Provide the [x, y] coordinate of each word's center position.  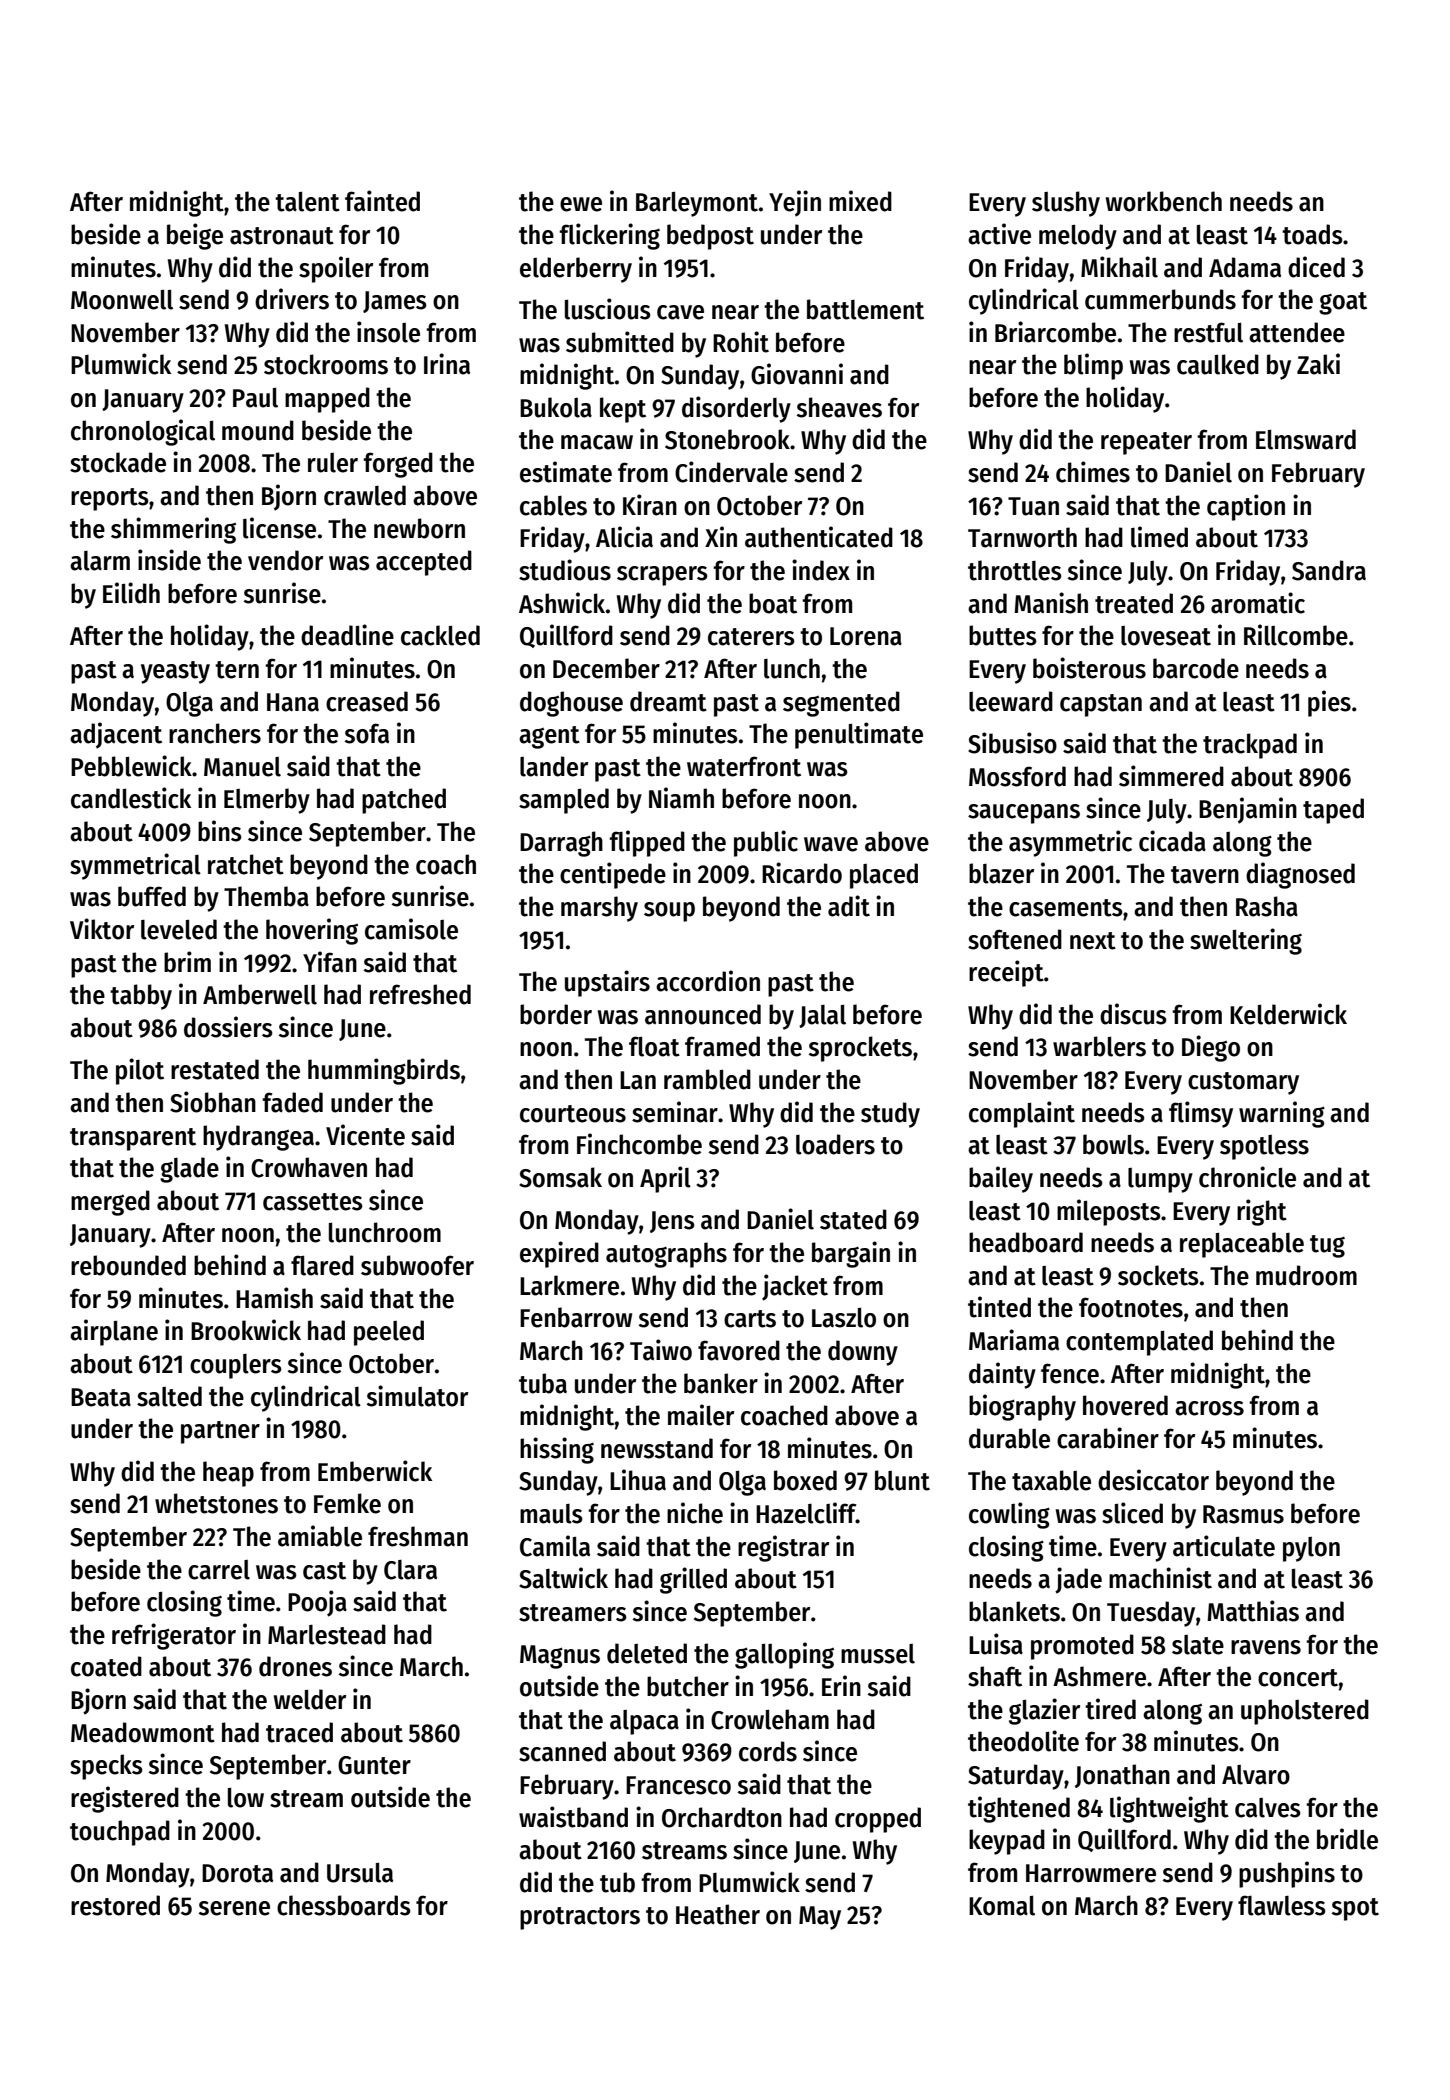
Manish [1051, 603]
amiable [320, 1536]
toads [1312, 234]
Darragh [561, 844]
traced [299, 1732]
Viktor [102, 929]
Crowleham [770, 1719]
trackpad [1250, 746]
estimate [566, 472]
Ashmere [1099, 1676]
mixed [860, 201]
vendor [285, 560]
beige [195, 236]
